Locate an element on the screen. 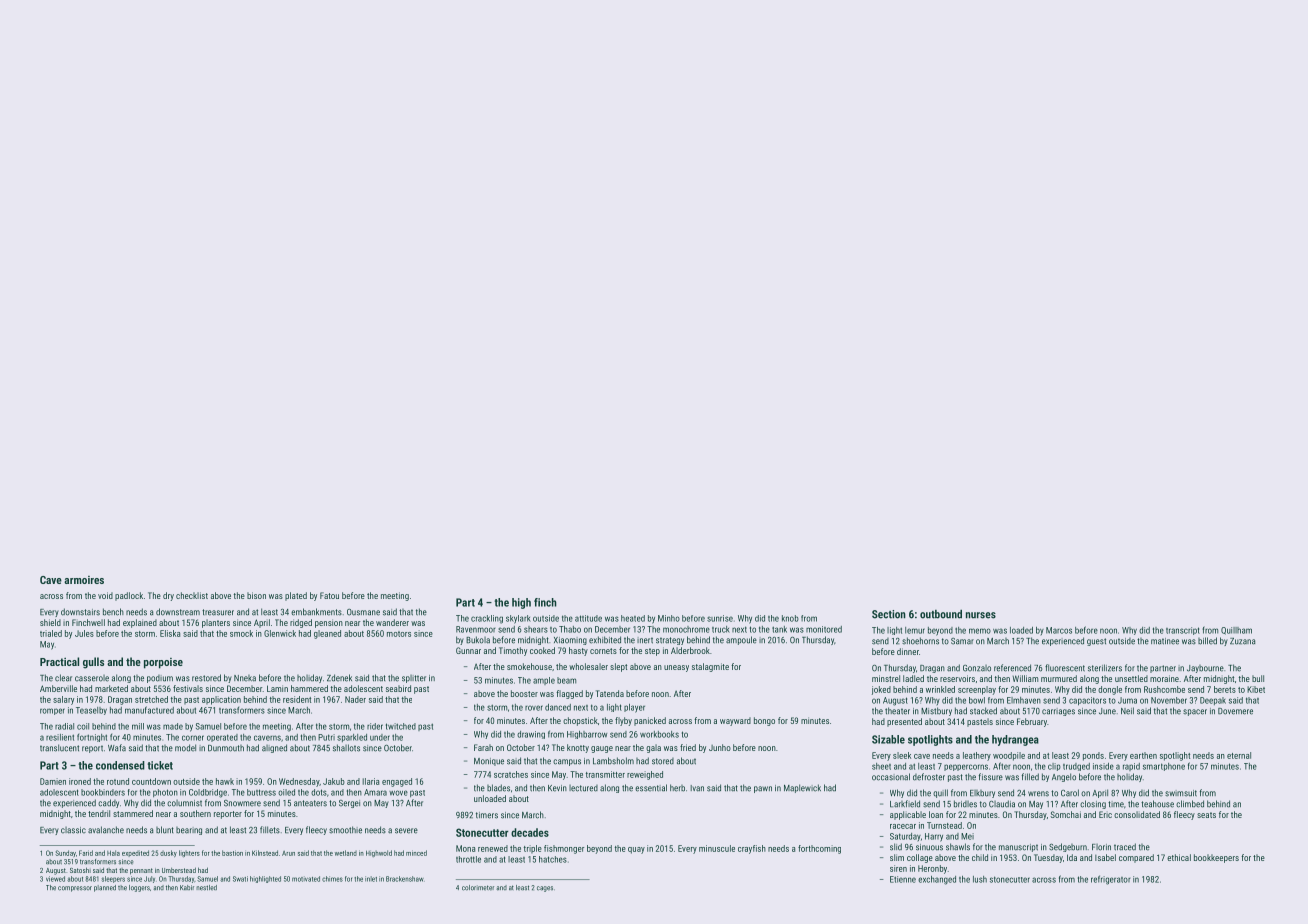  Marcos is located at coordinates (1059, 630).
